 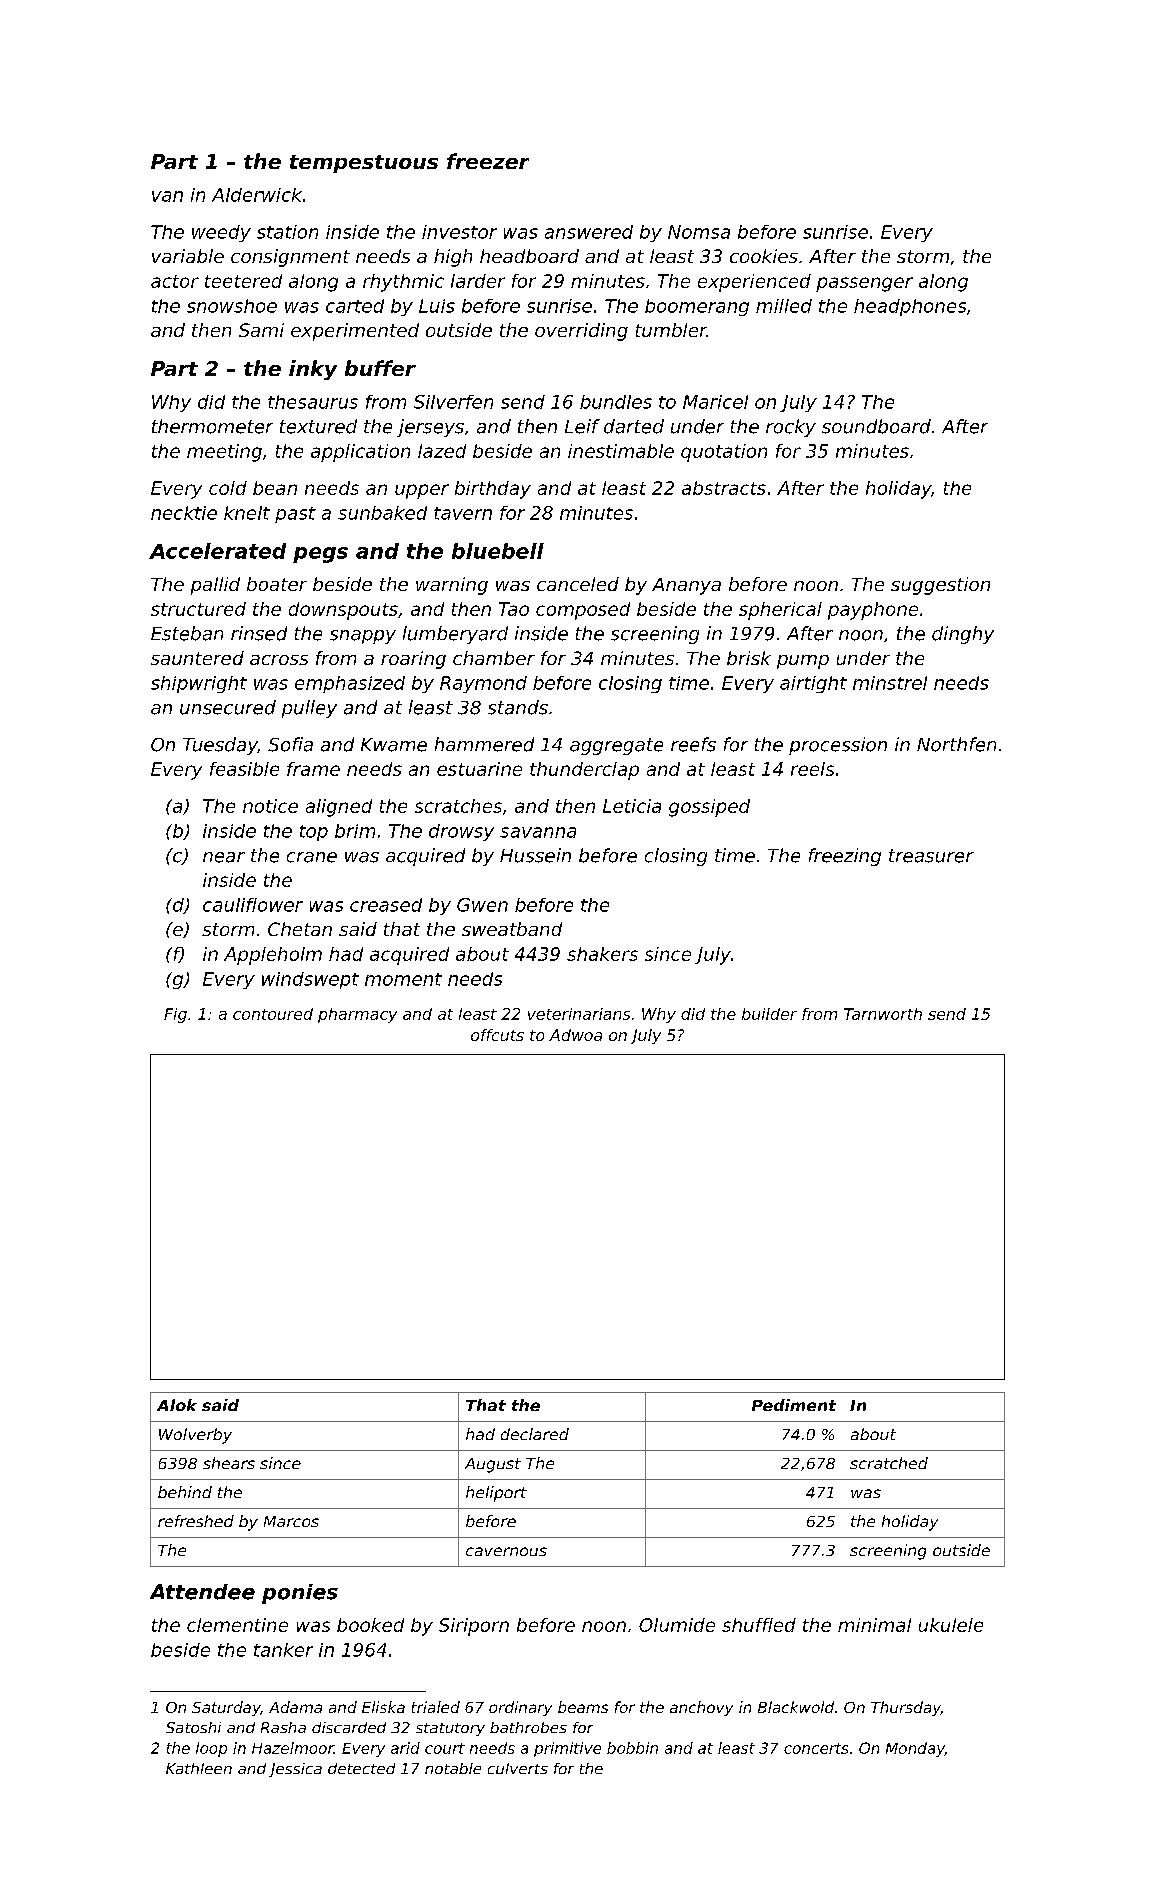 What do you see at coordinates (864, 284) in the document?
I see `passenger` at bounding box center [864, 284].
